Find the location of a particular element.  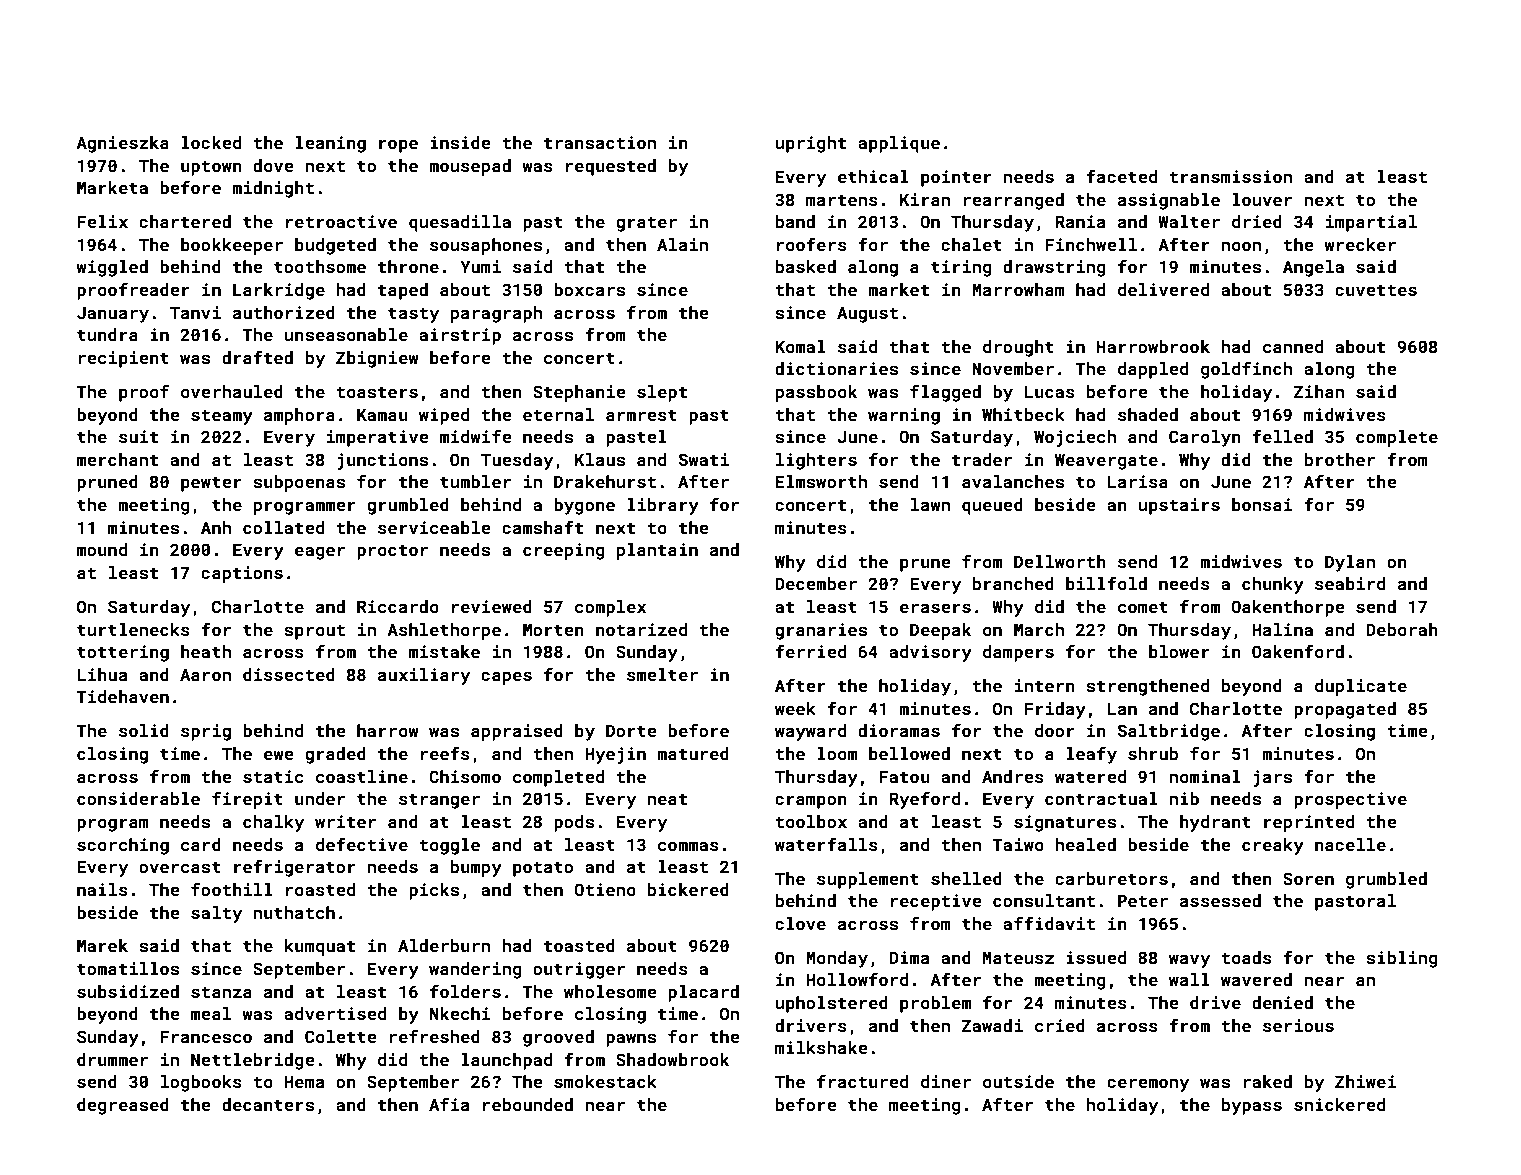

Komal is located at coordinates (800, 346).
